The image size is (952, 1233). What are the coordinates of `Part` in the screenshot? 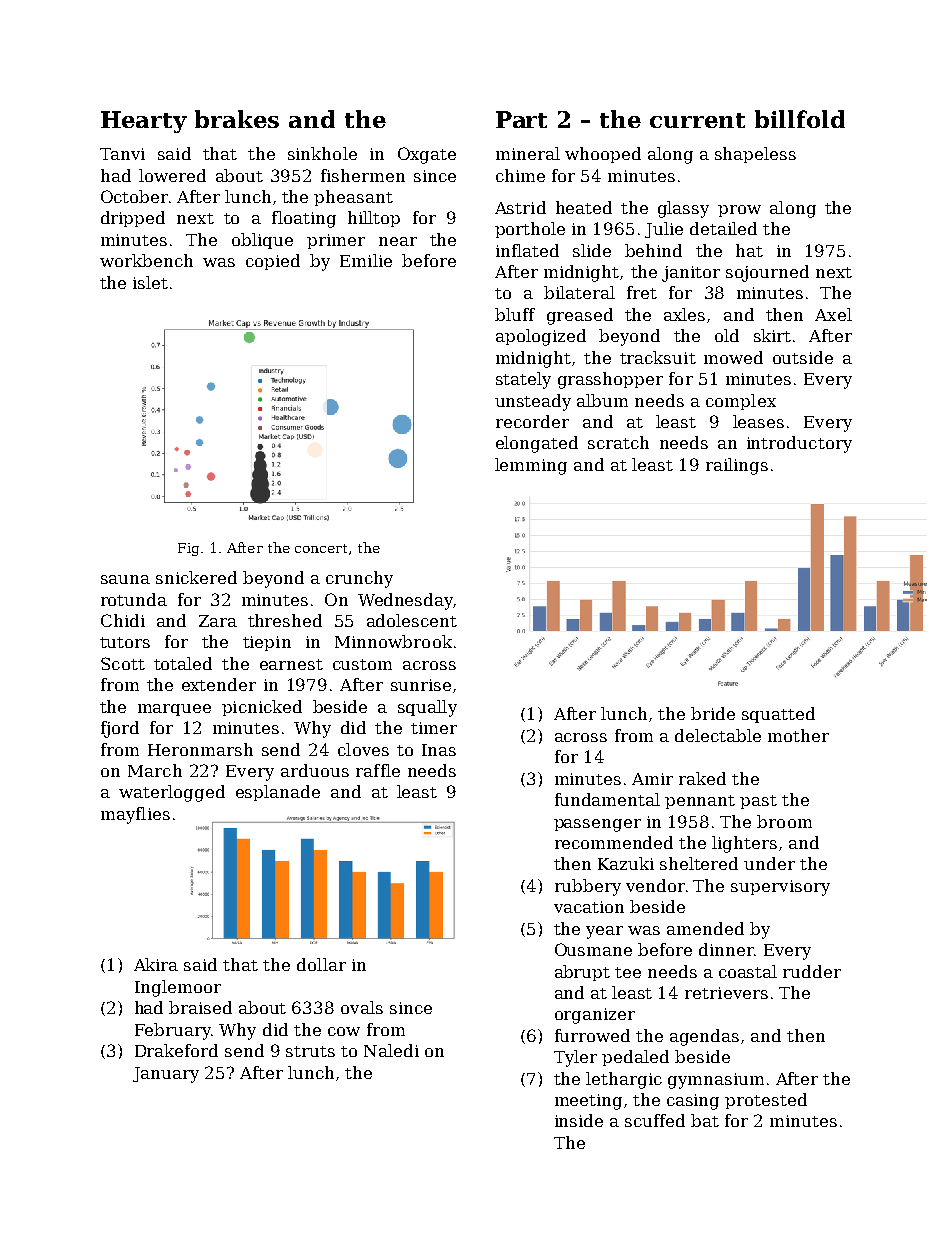 It's located at (521, 119).
